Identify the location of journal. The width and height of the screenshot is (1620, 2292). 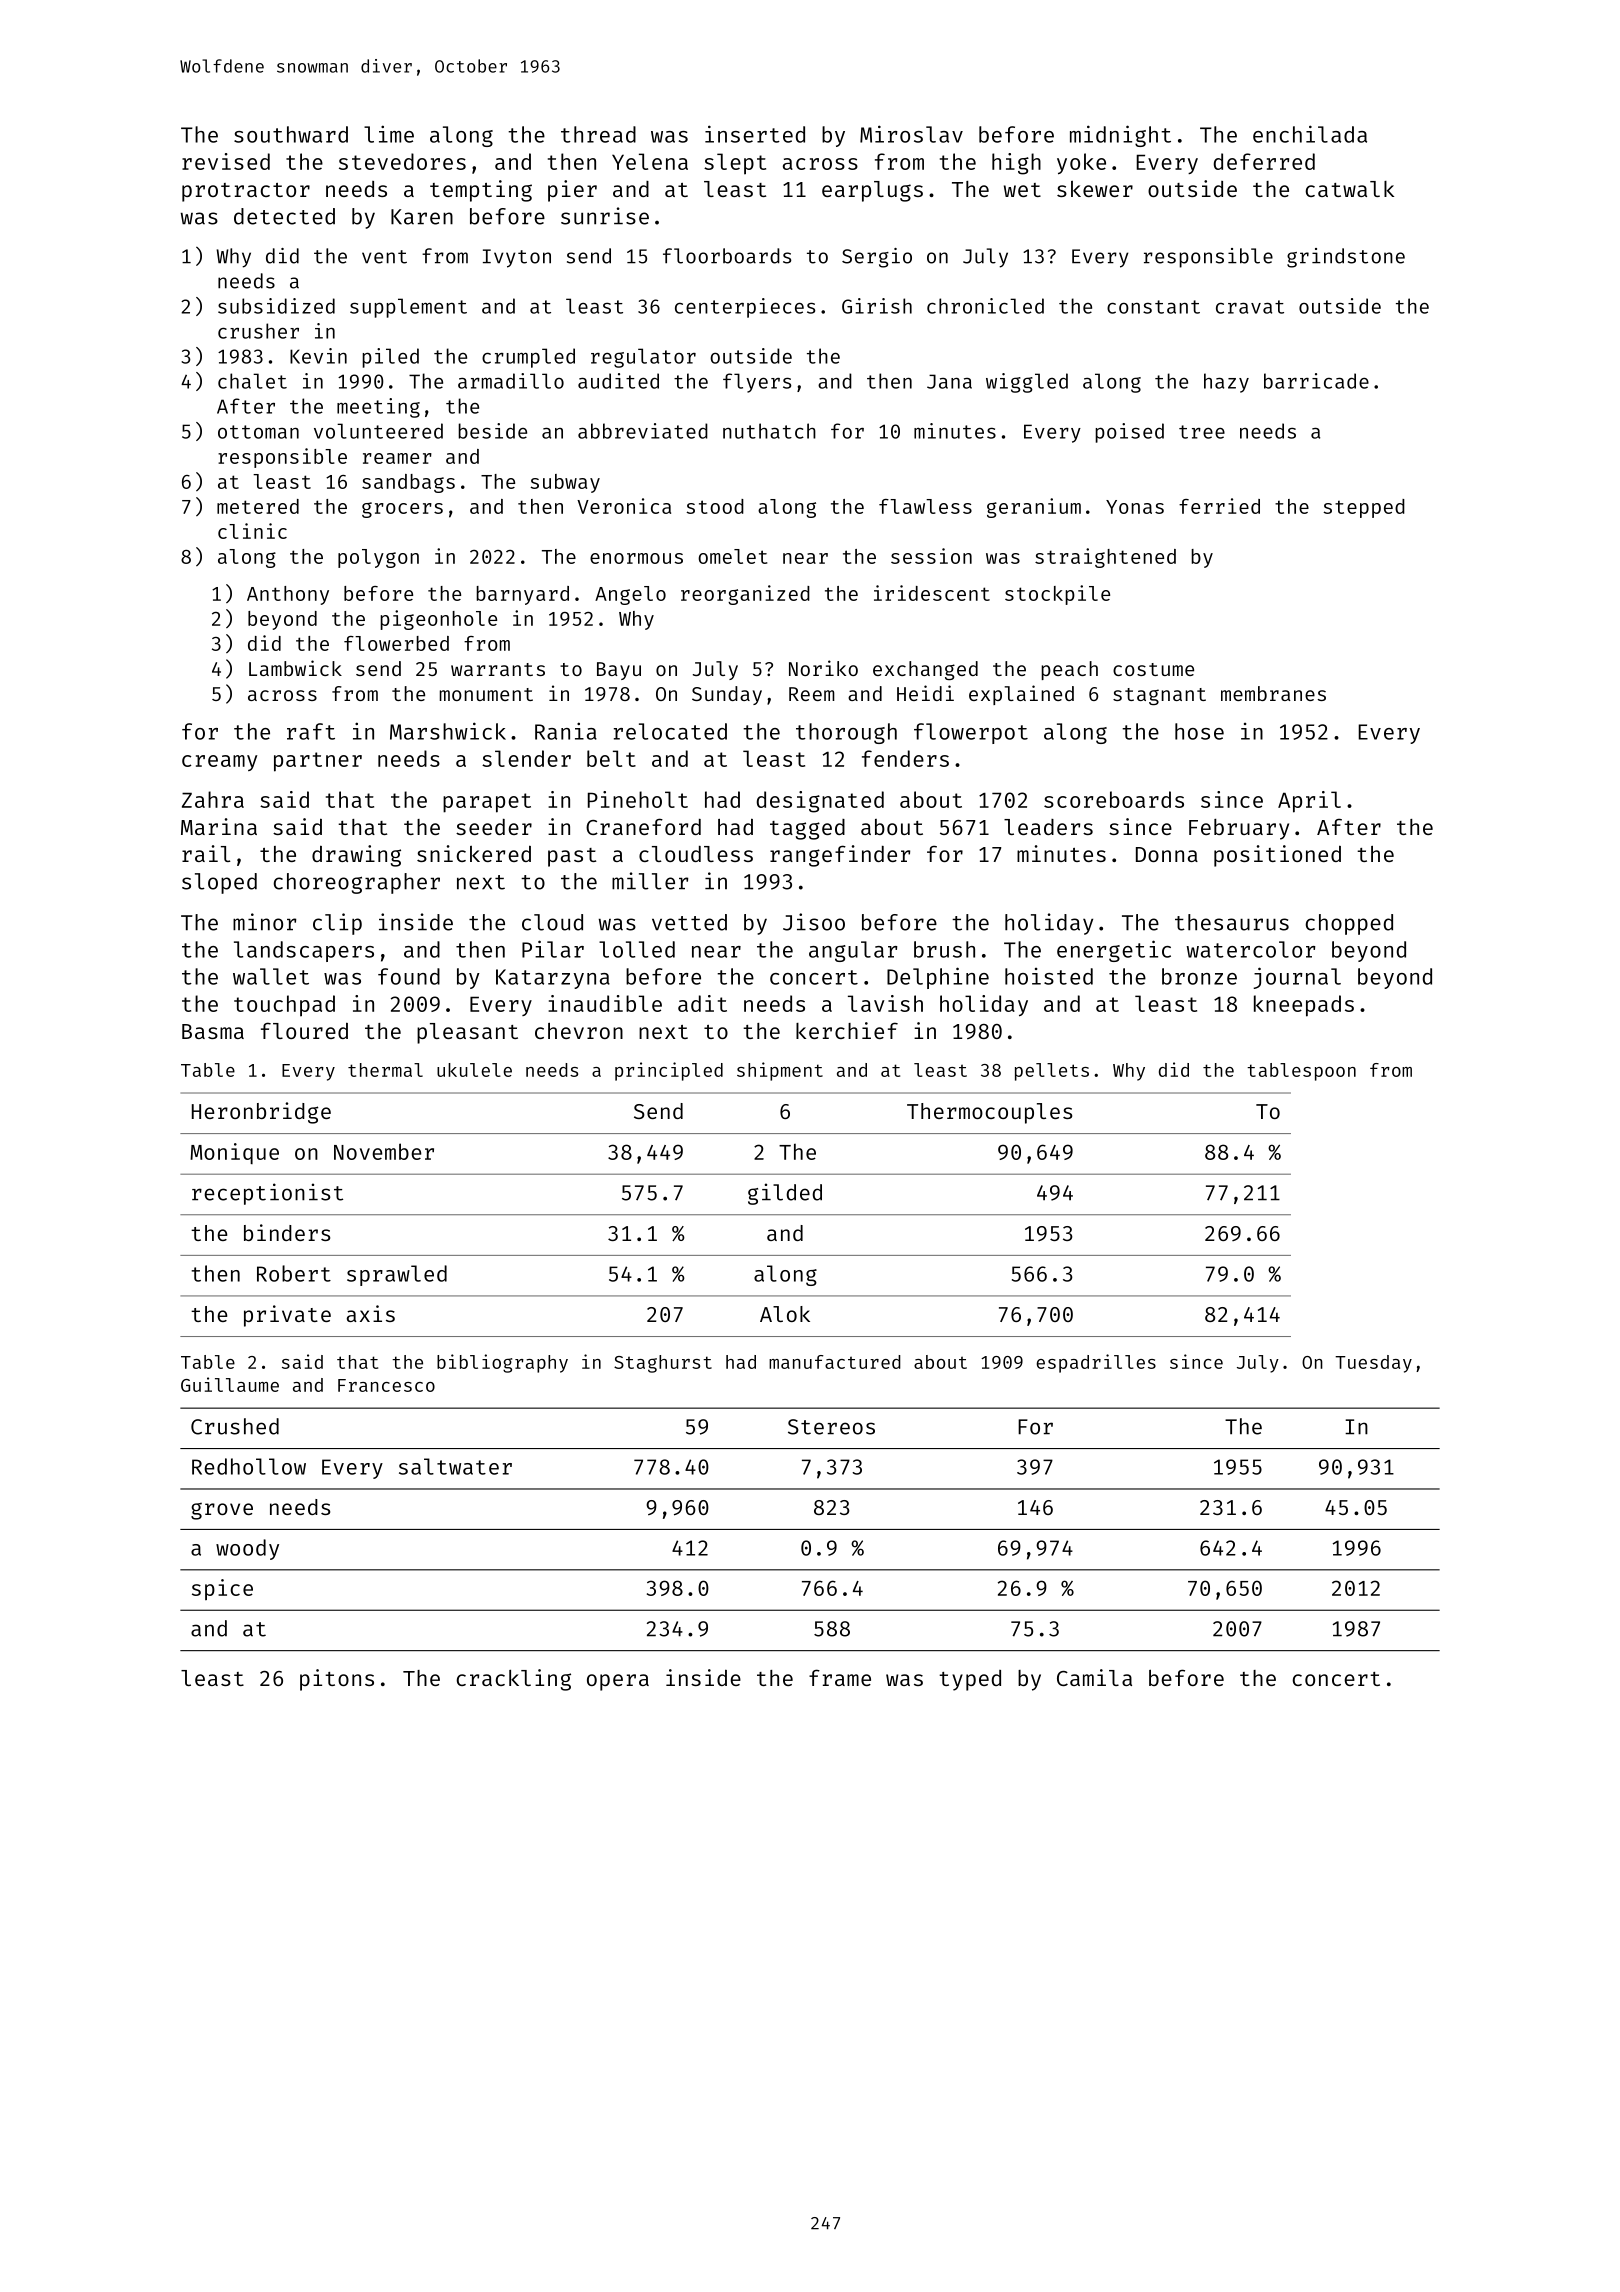
(1297, 978).
